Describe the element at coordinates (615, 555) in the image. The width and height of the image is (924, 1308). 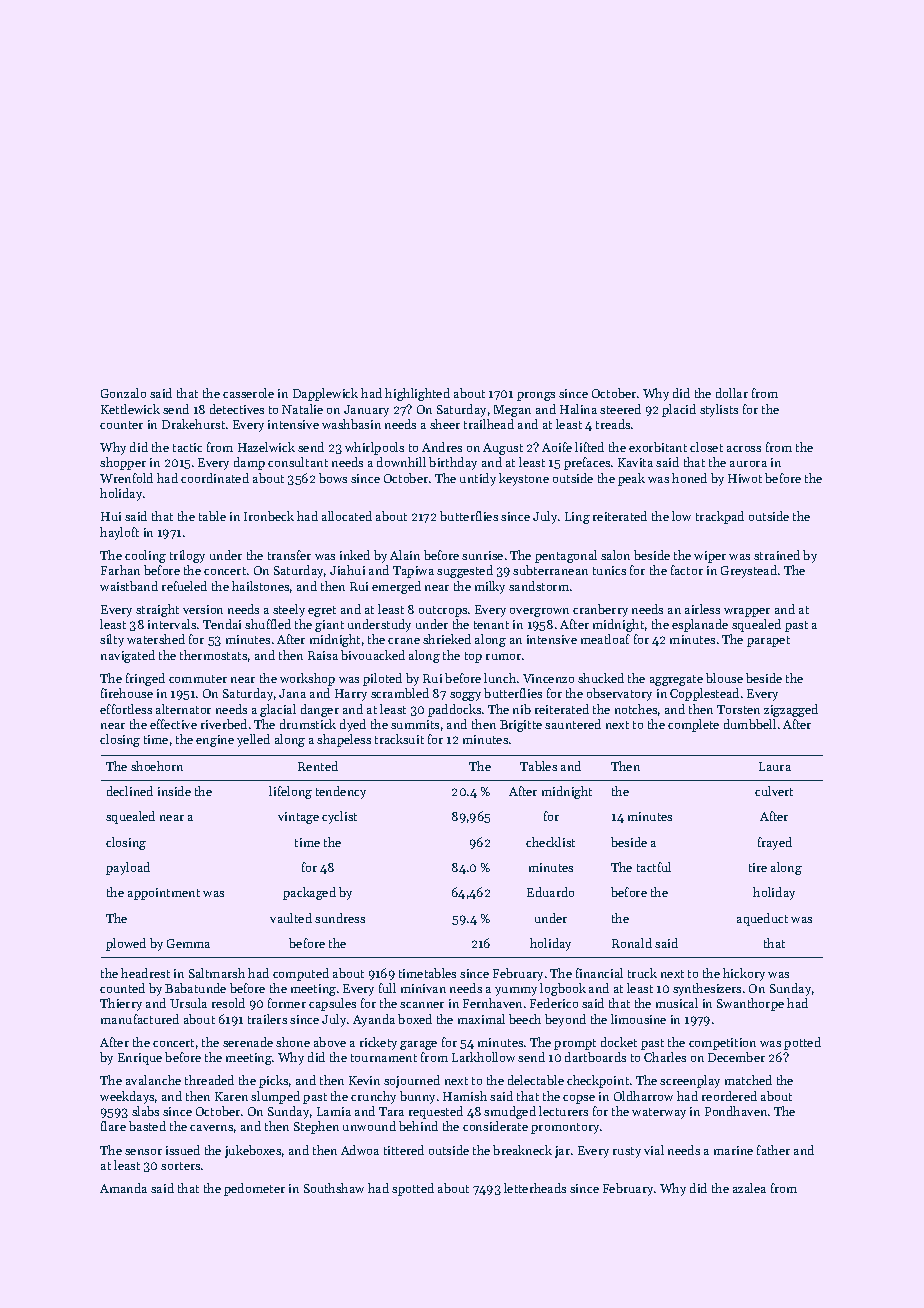
I see `salon` at that location.
